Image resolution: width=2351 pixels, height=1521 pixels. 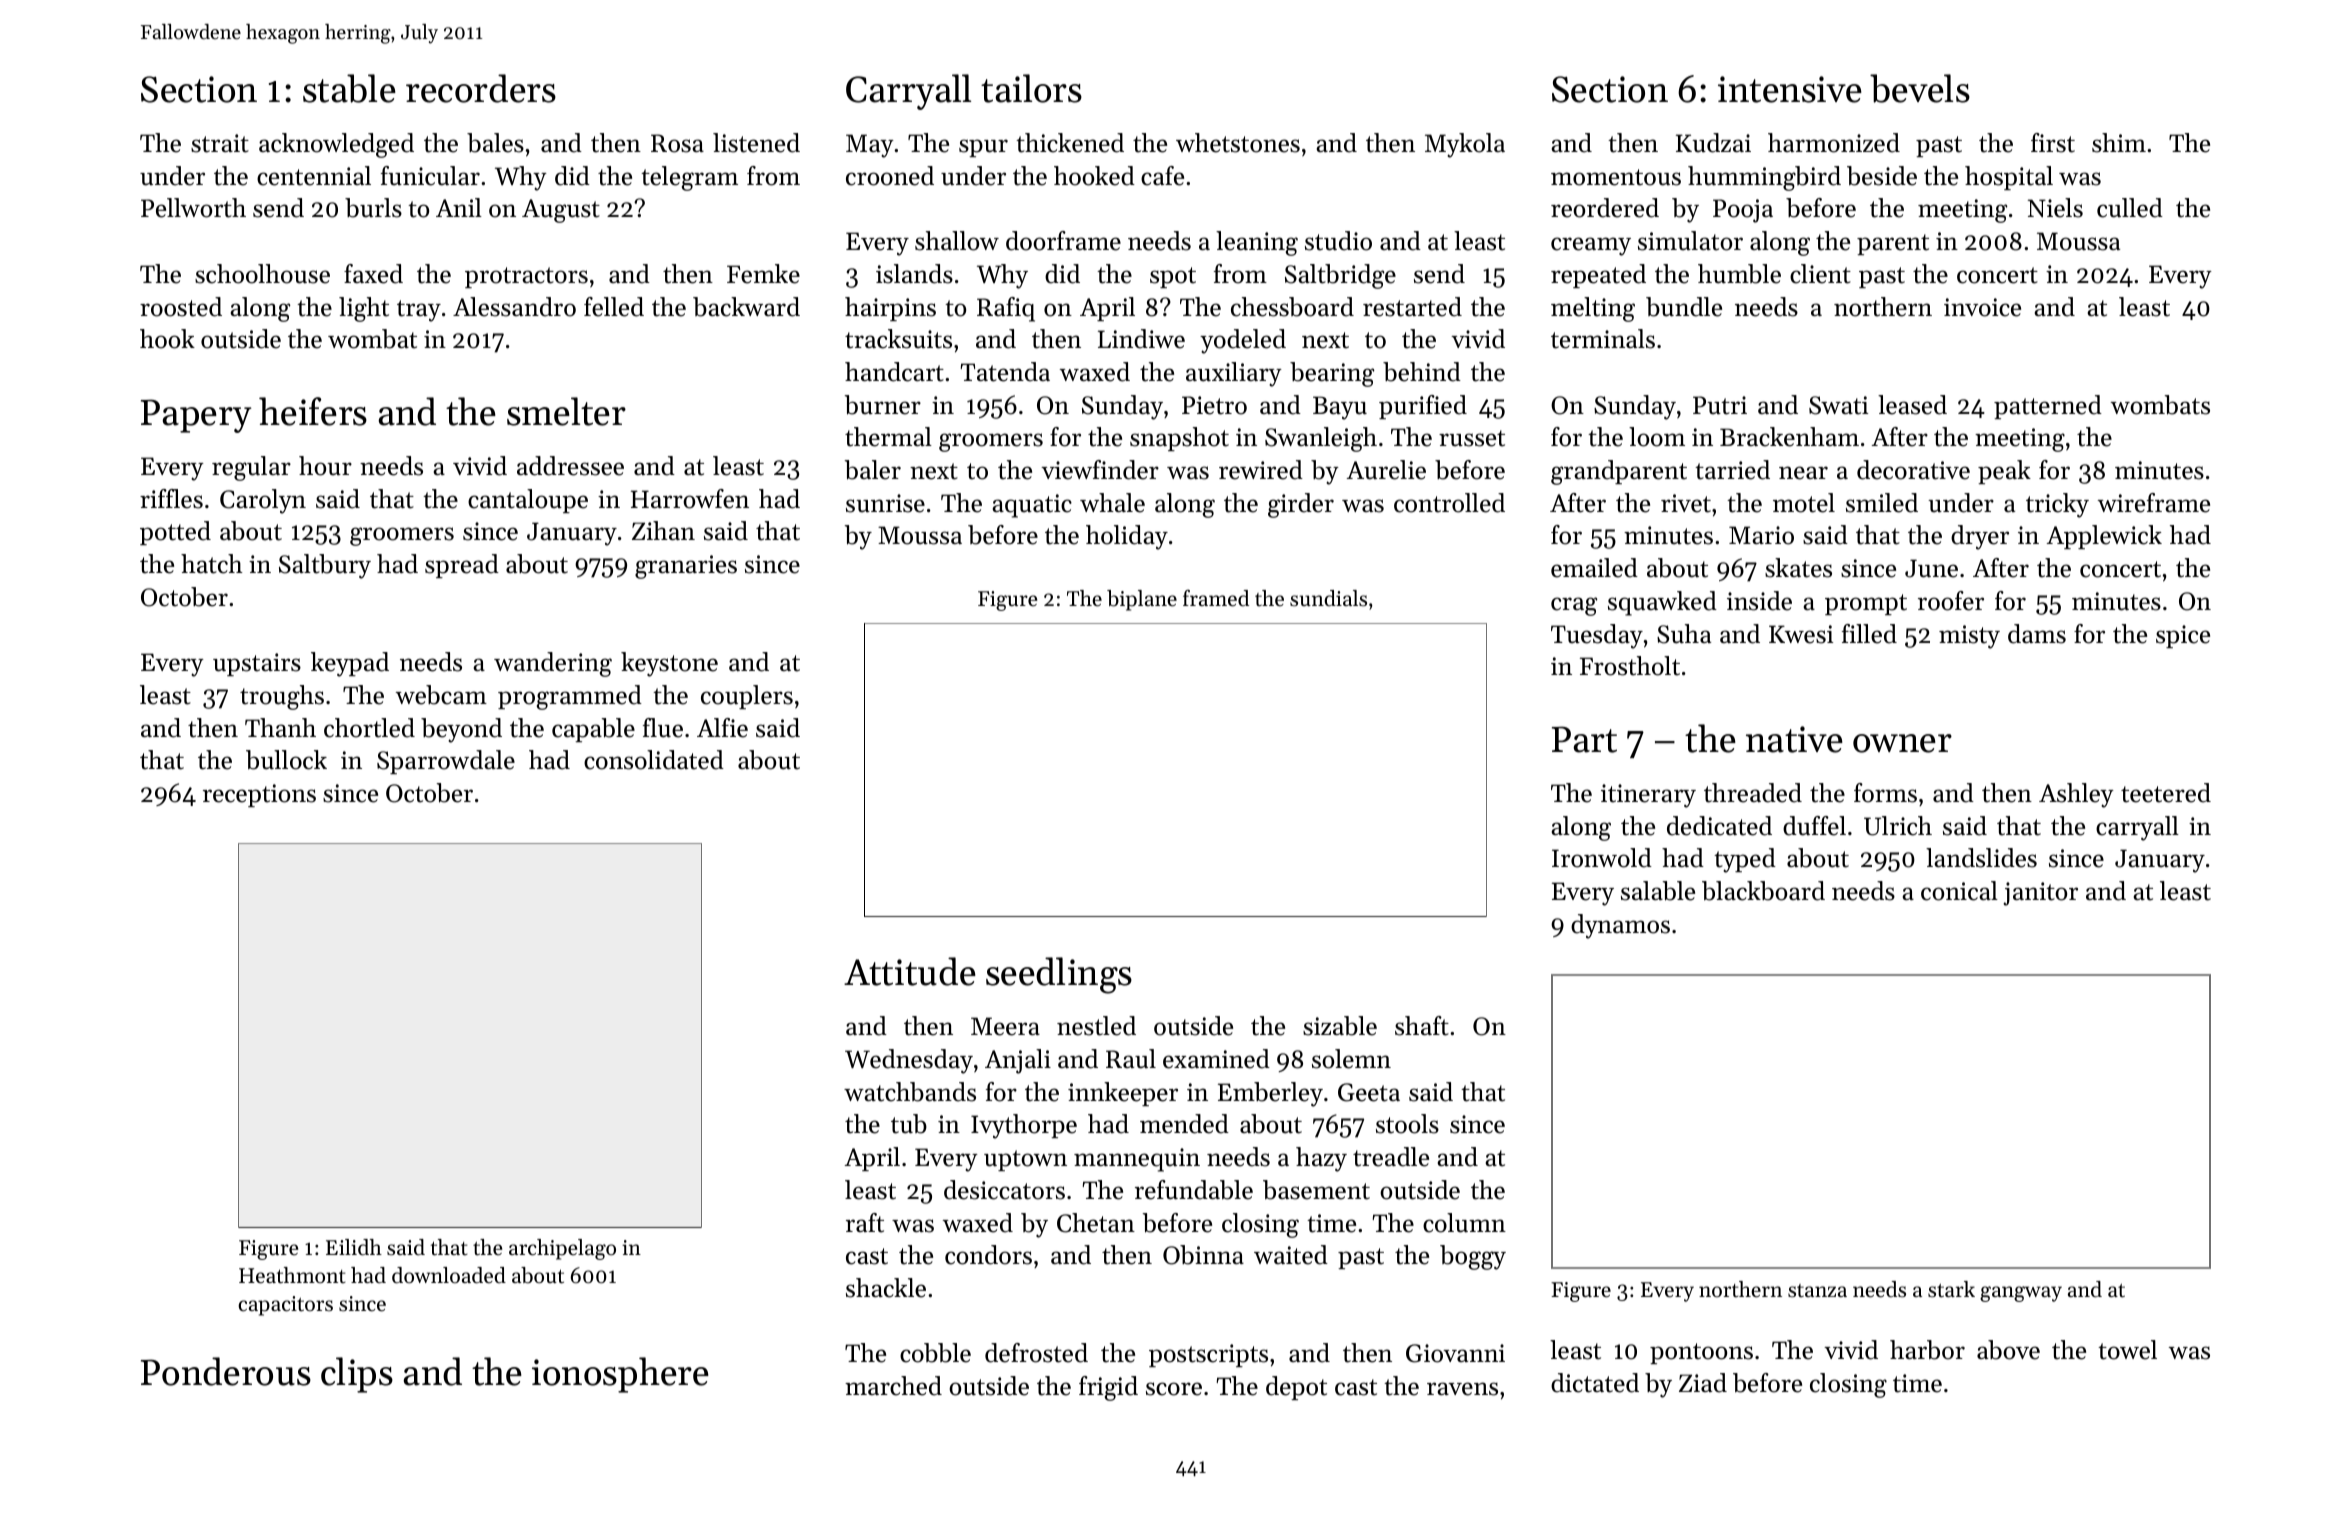 I want to click on shackle, so click(x=886, y=1288).
